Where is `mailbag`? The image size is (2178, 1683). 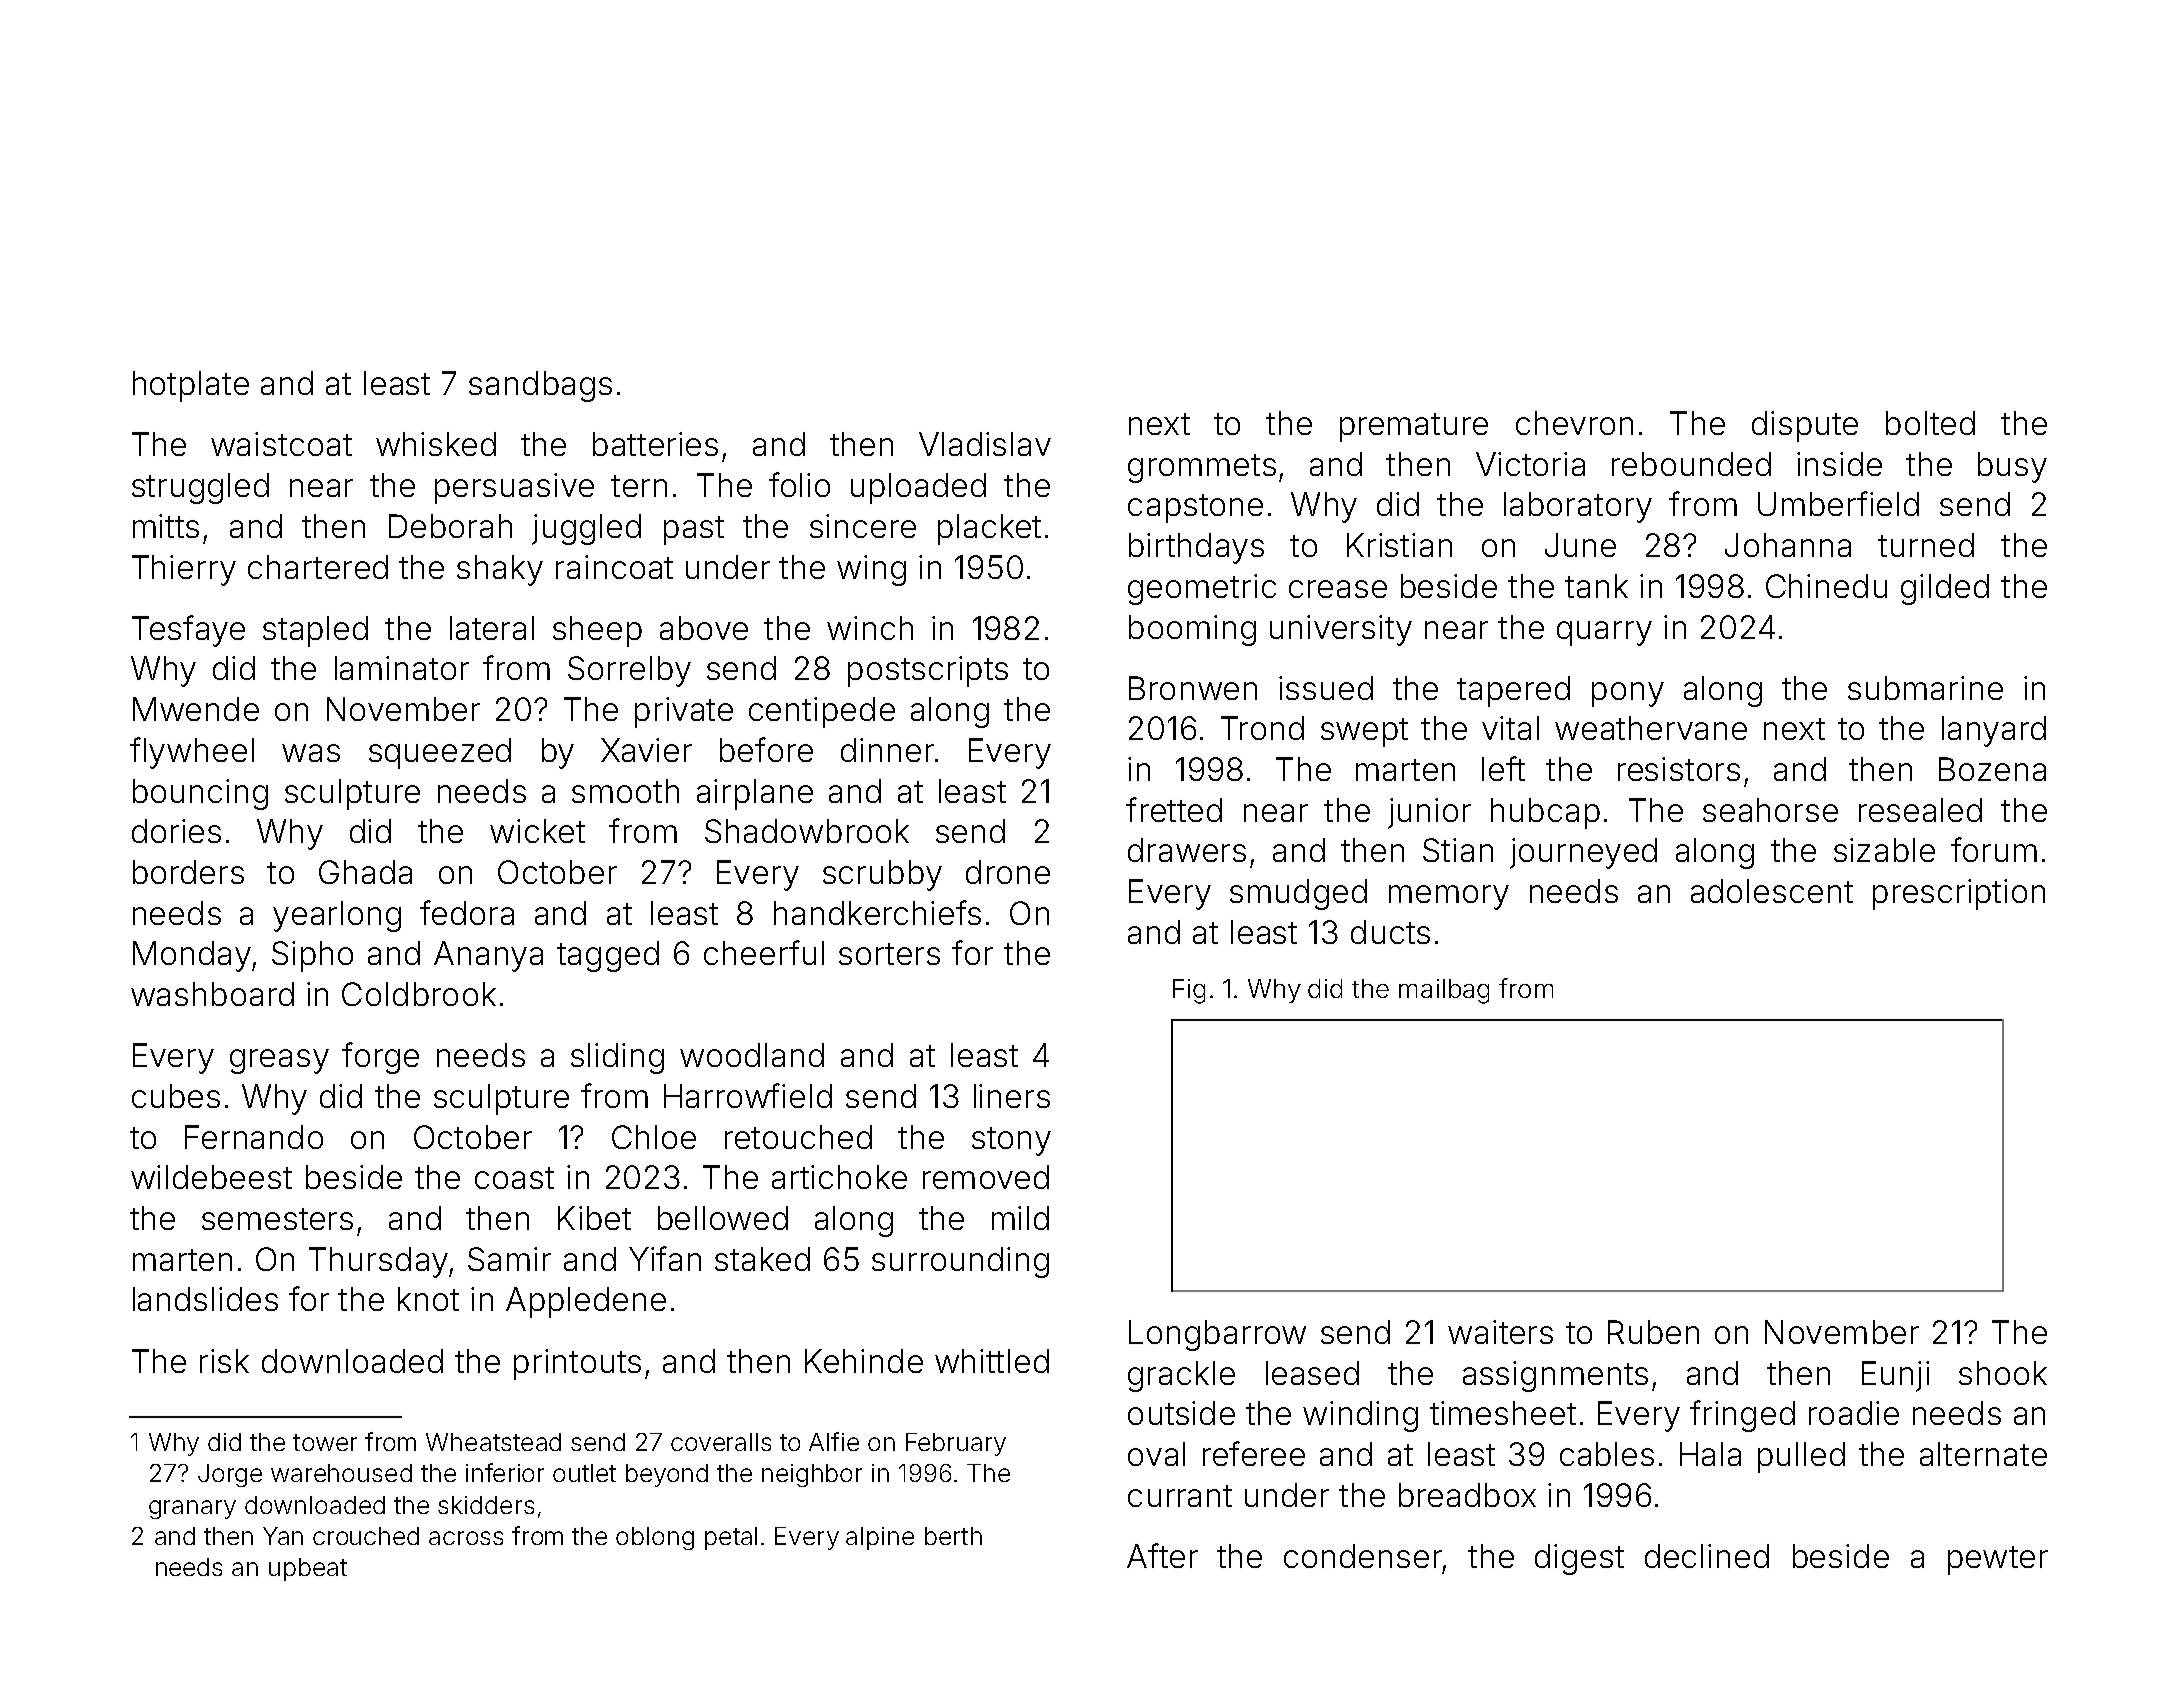 mailbag is located at coordinates (1444, 991).
